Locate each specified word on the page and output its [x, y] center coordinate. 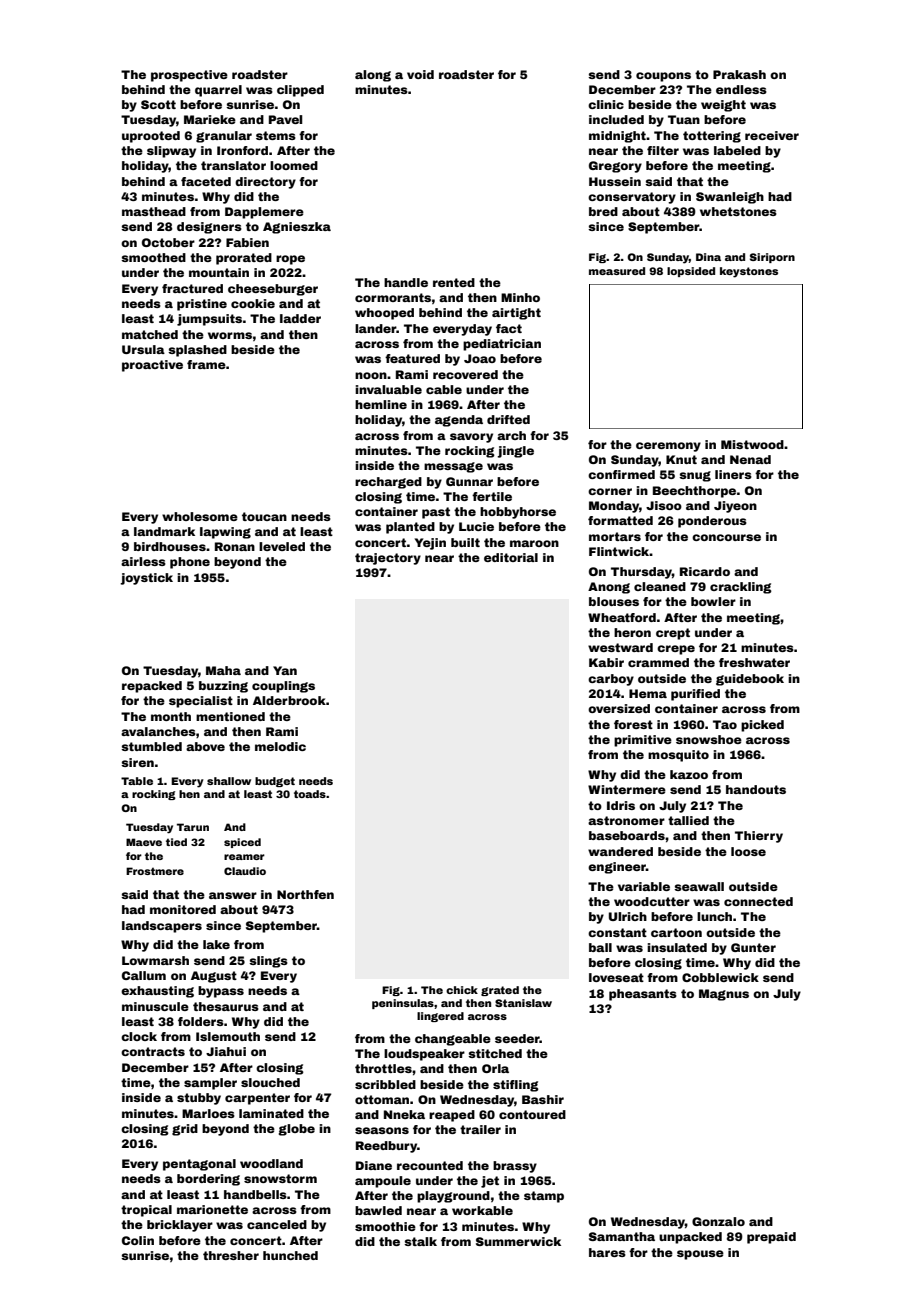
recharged [388, 483]
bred [603, 211]
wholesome [200, 516]
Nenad [750, 459]
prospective [189, 76]
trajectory [388, 559]
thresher [231, 1255]
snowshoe [709, 739]
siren [137, 762]
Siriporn [772, 258]
